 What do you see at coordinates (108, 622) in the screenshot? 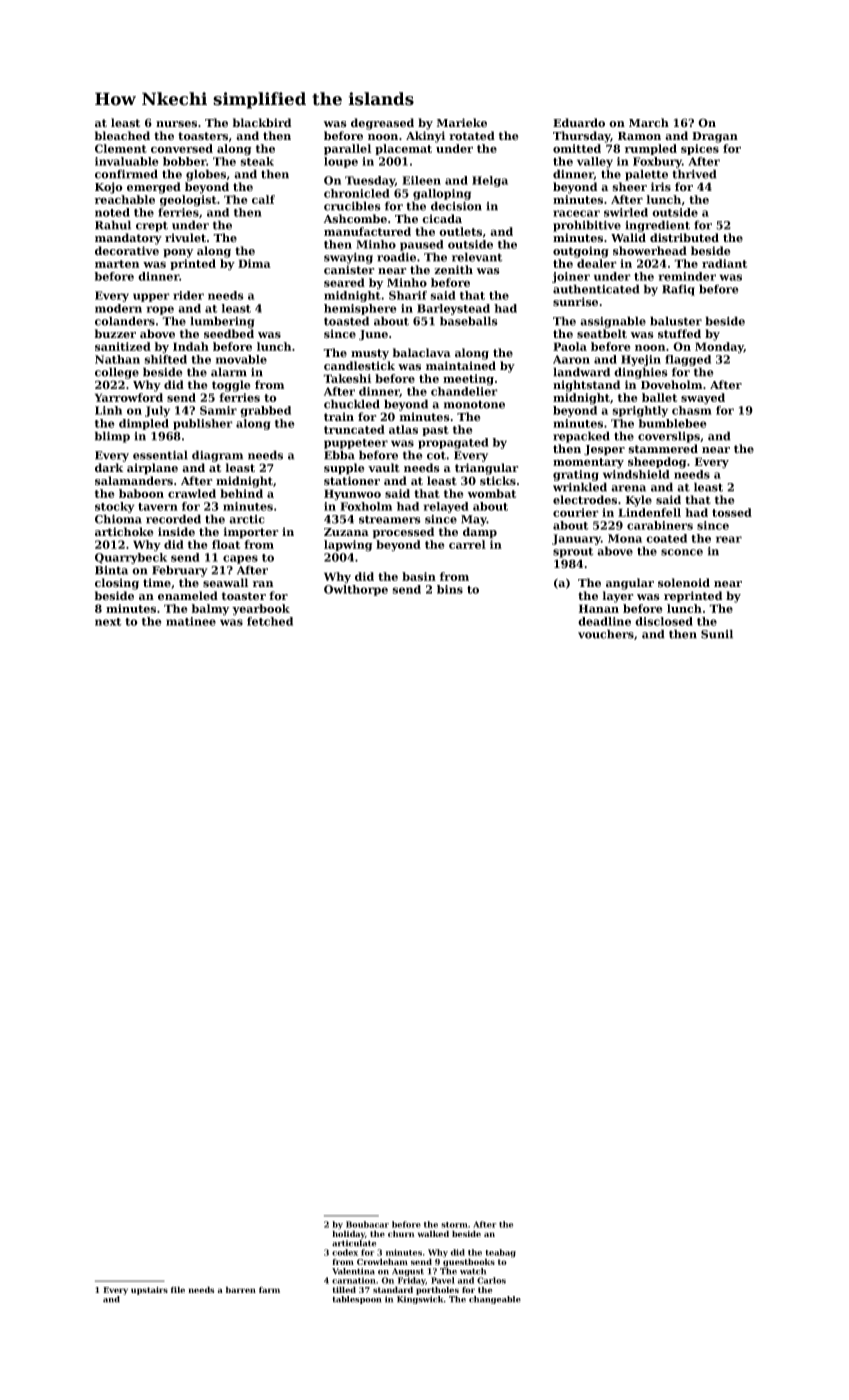
I see `next` at bounding box center [108, 622].
